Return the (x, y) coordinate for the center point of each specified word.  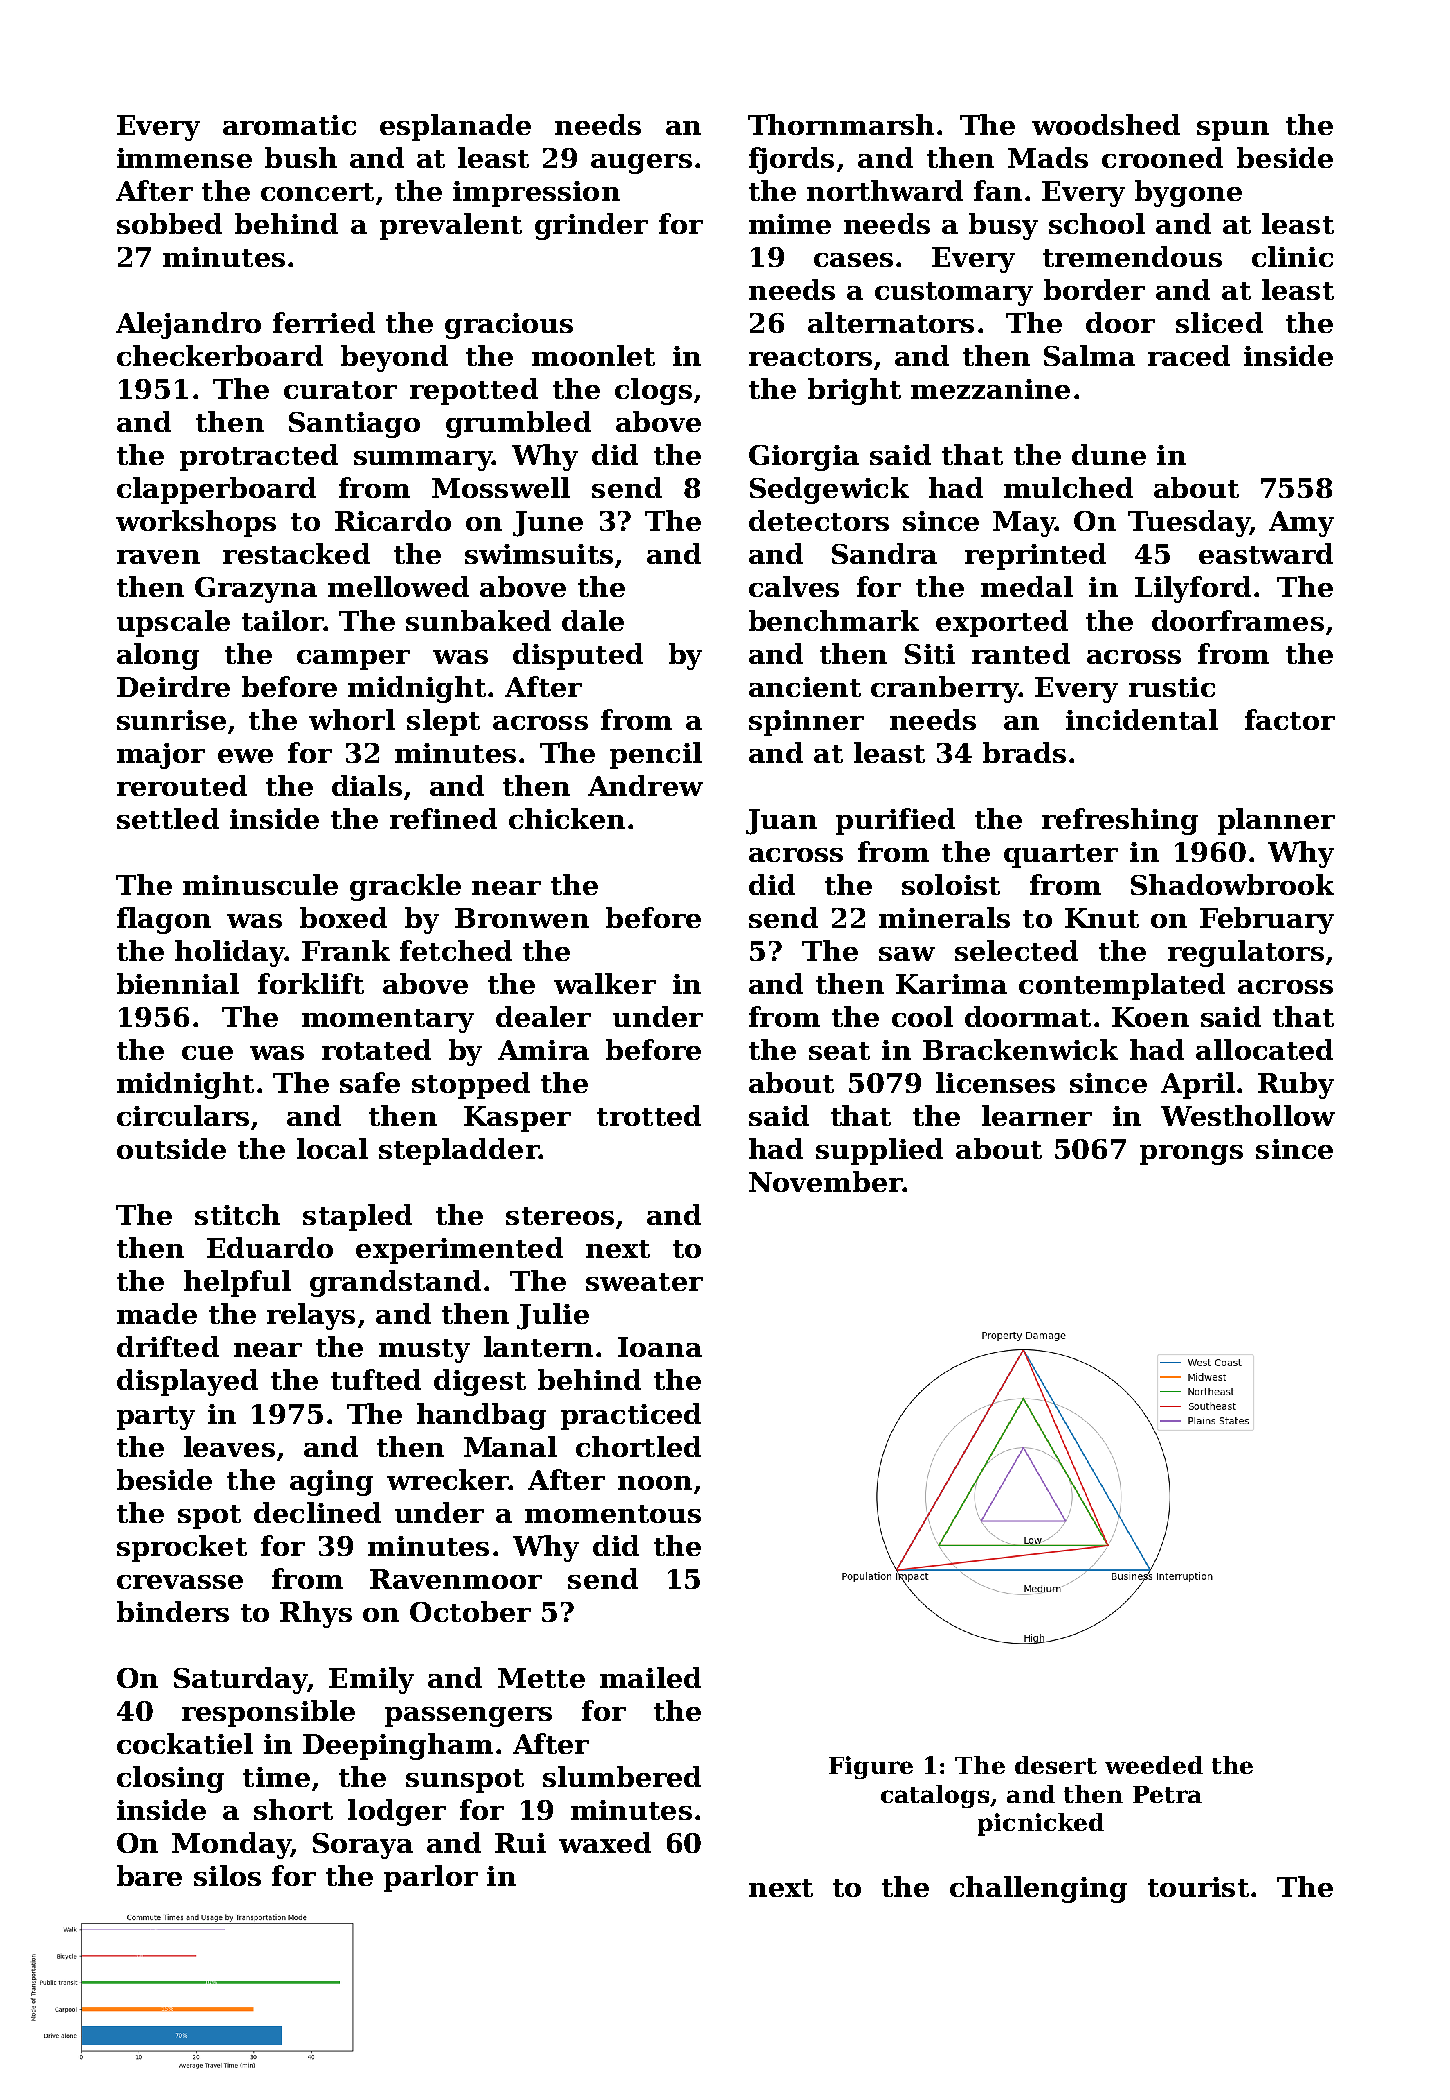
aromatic (289, 125)
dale (593, 620)
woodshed (1106, 124)
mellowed (398, 586)
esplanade (455, 127)
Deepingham (398, 1746)
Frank (346, 950)
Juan (781, 822)
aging (331, 1483)
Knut (1102, 918)
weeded (1154, 1765)
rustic (1172, 687)
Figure (871, 1767)
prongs (1191, 1155)
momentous (613, 1514)
